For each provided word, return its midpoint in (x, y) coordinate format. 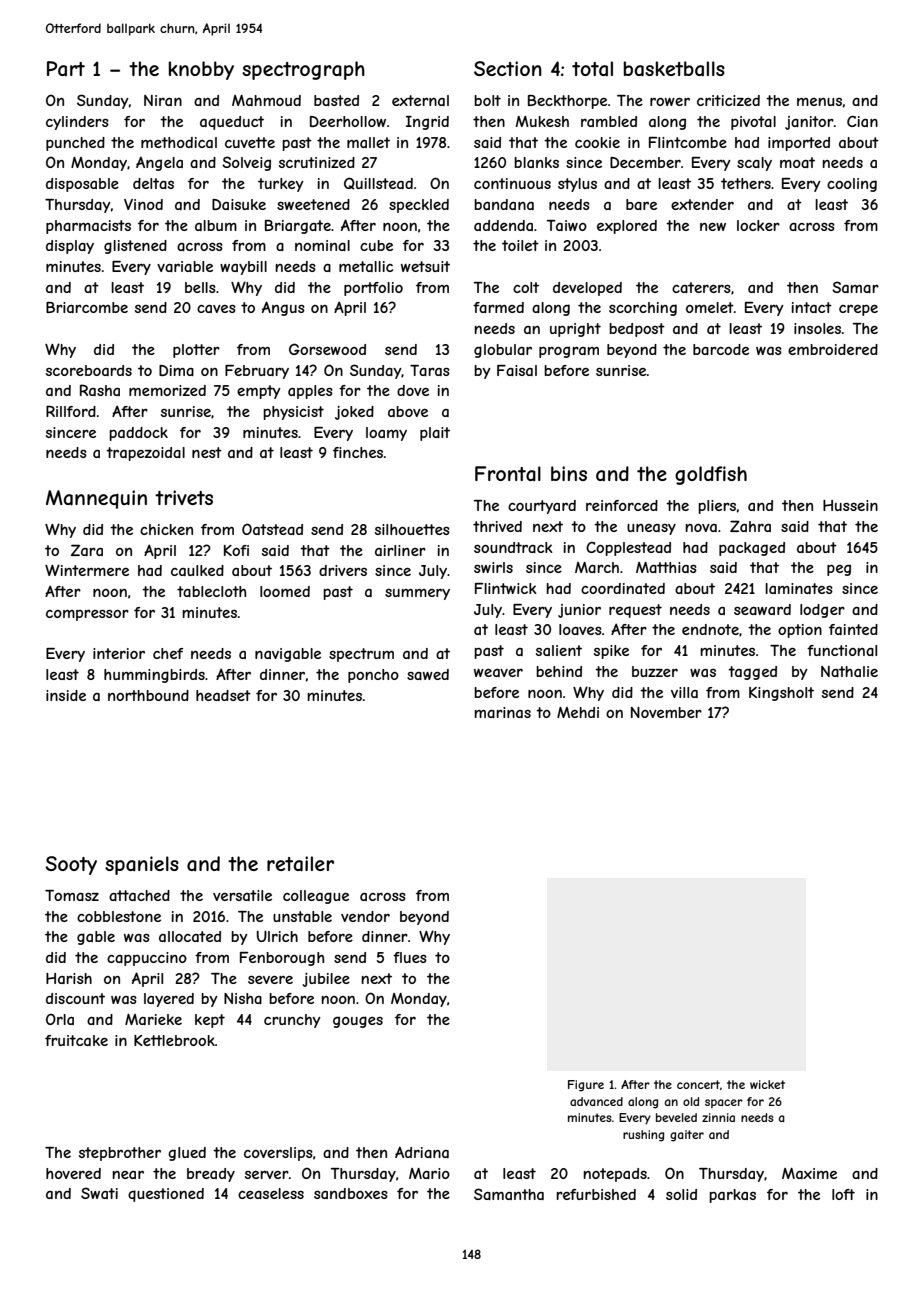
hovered (73, 1173)
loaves (580, 629)
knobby (201, 70)
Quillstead (378, 183)
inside (66, 695)
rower (670, 102)
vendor (365, 916)
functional (842, 650)
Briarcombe (87, 307)
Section (508, 68)
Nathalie (849, 671)
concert (698, 1084)
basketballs (674, 69)
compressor (87, 615)
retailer (300, 864)
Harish (69, 978)
